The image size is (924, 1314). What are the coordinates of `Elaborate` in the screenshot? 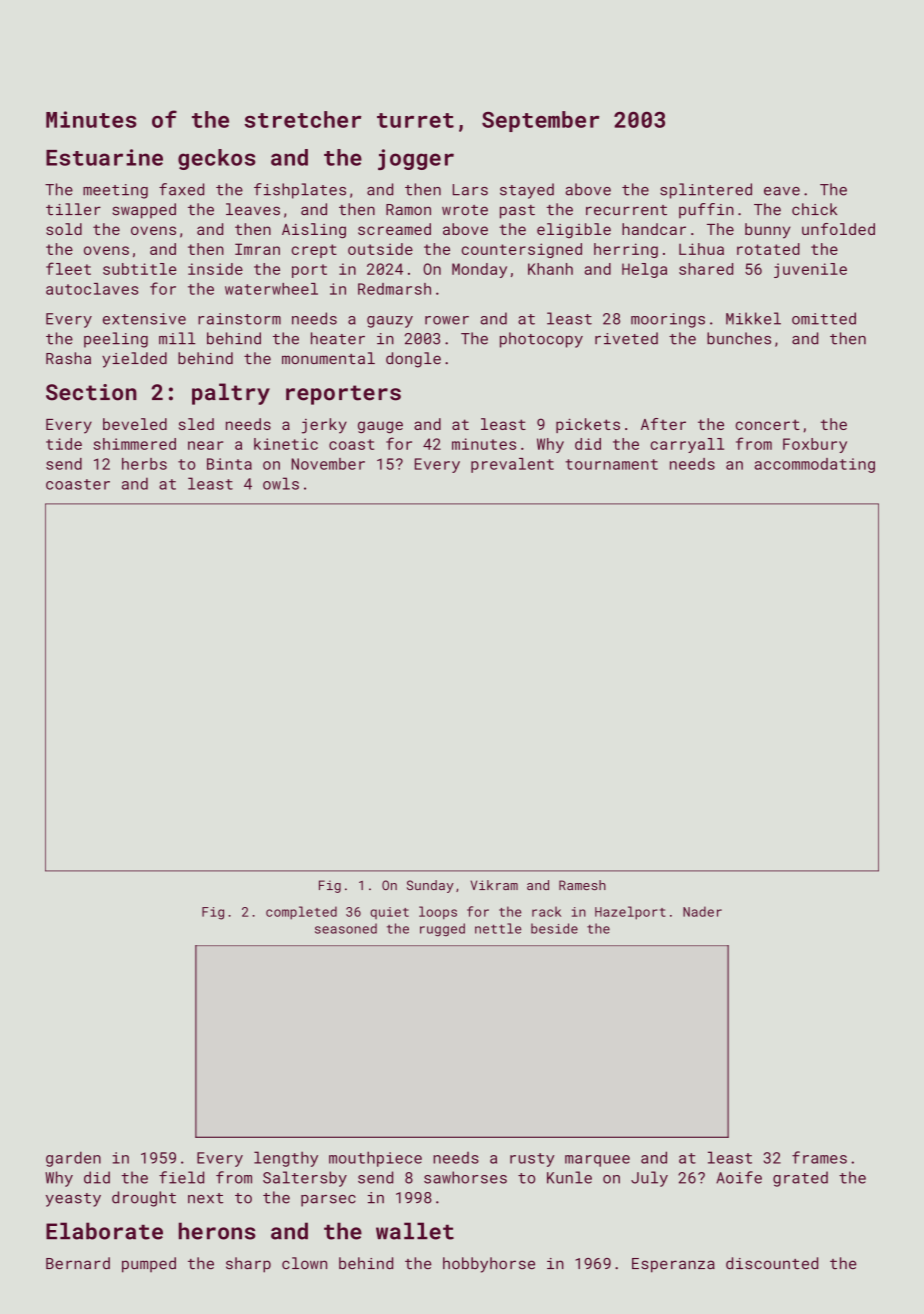 It's located at (104, 1231).
